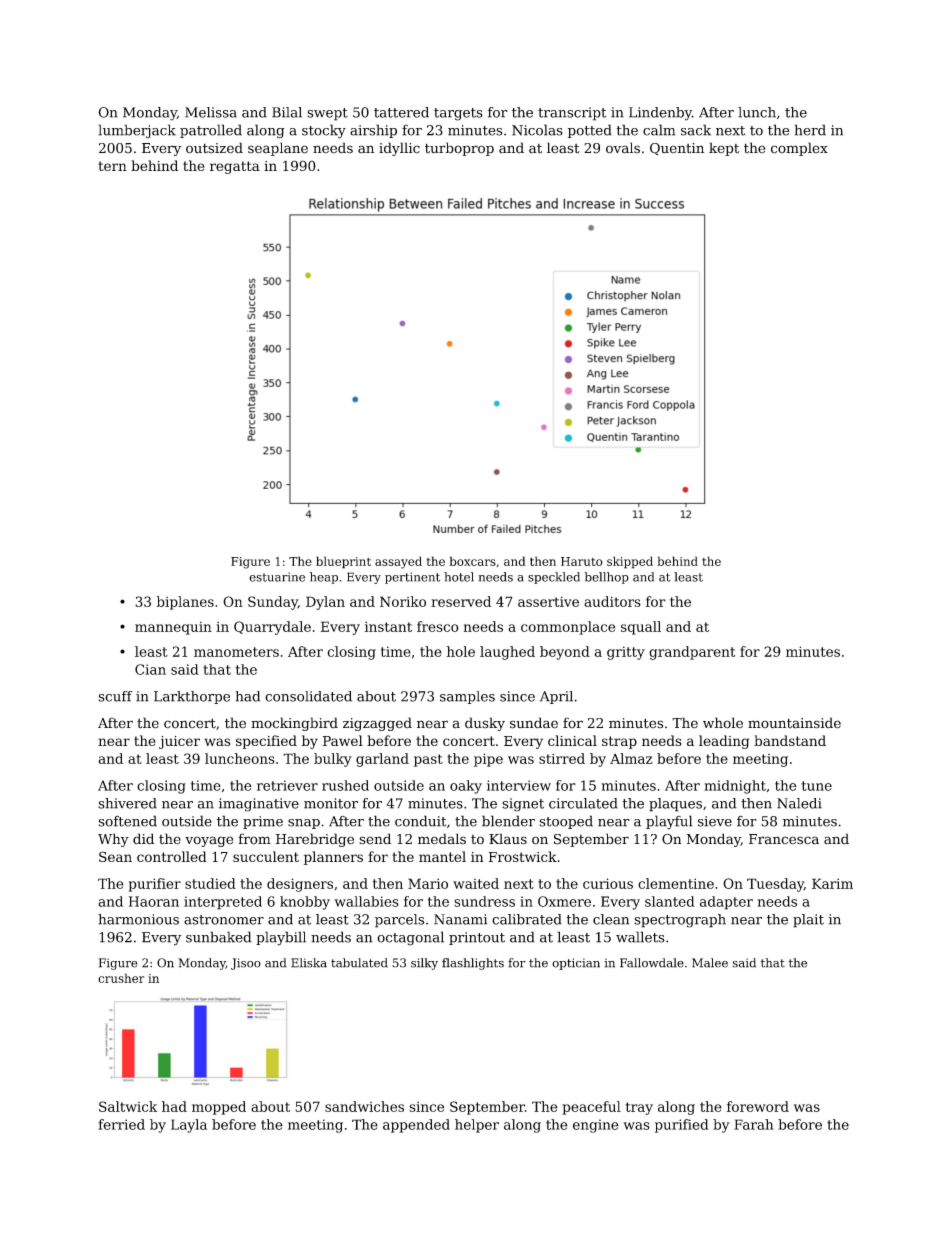  Describe the element at coordinates (189, 1126) in the image. I see `Layla` at that location.
